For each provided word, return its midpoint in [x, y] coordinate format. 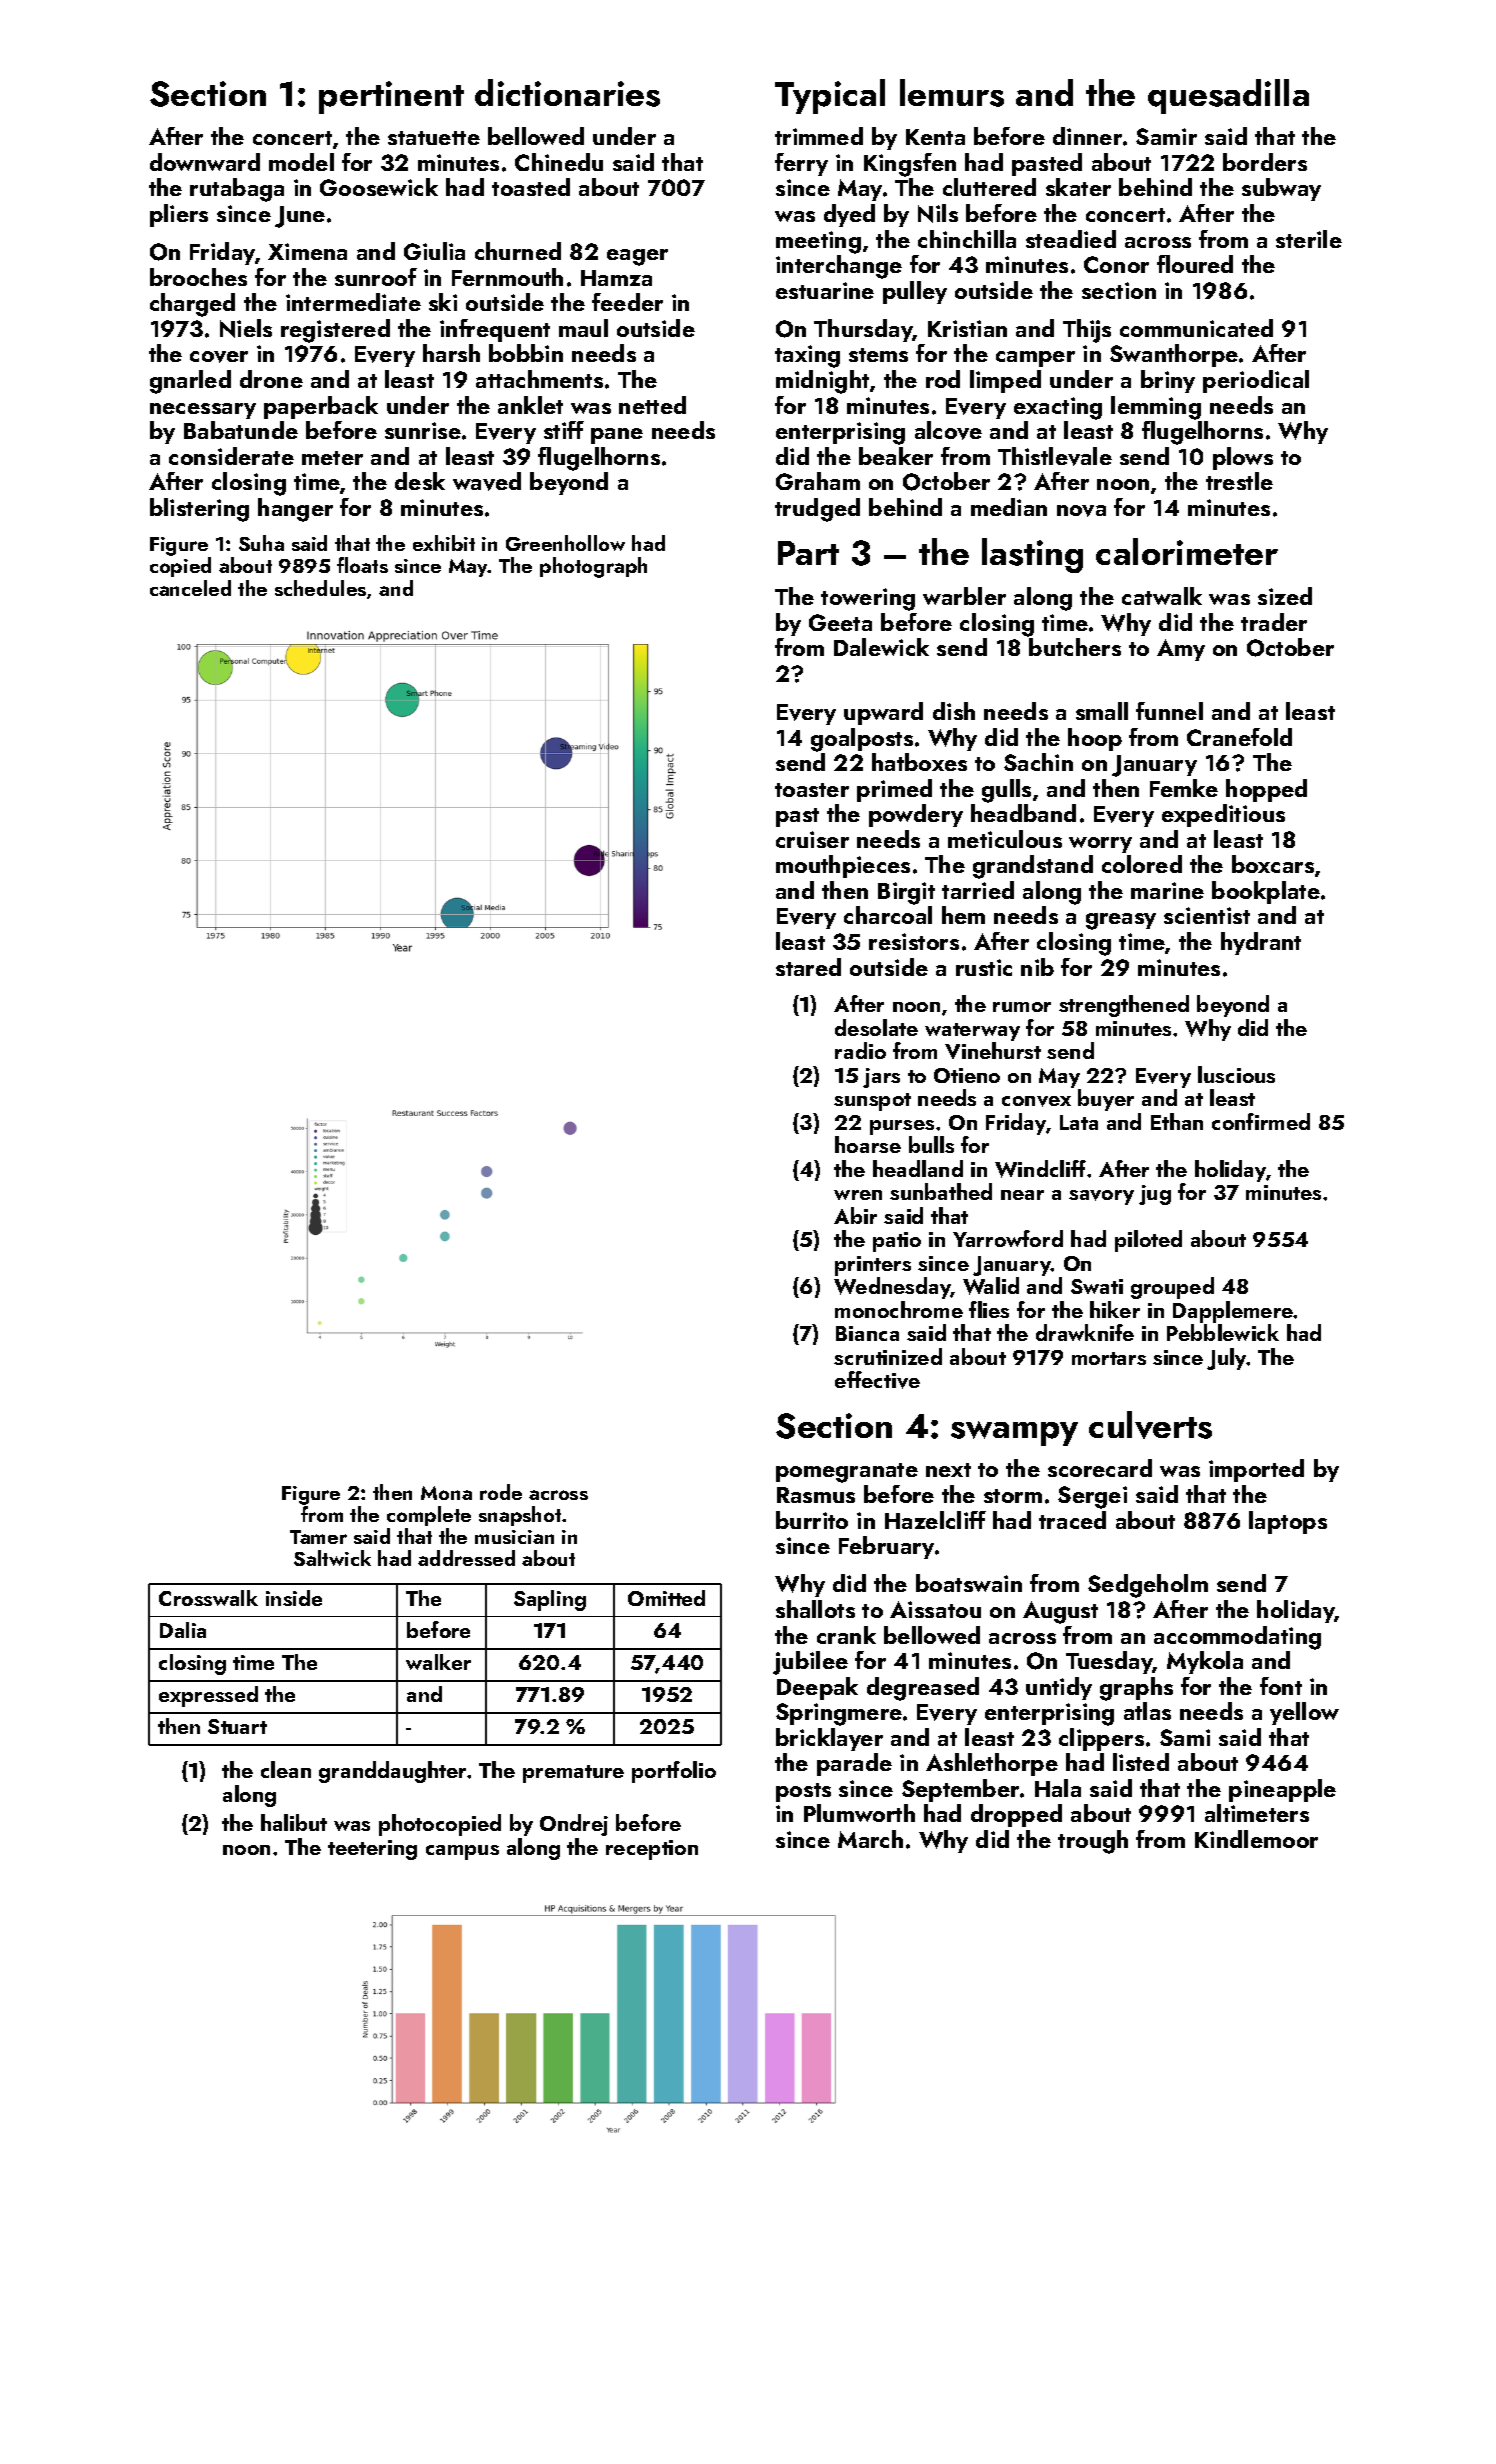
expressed [208, 1696]
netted [652, 405]
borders [1265, 162]
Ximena [307, 251]
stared [808, 967]
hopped [1266, 790]
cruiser [812, 839]
